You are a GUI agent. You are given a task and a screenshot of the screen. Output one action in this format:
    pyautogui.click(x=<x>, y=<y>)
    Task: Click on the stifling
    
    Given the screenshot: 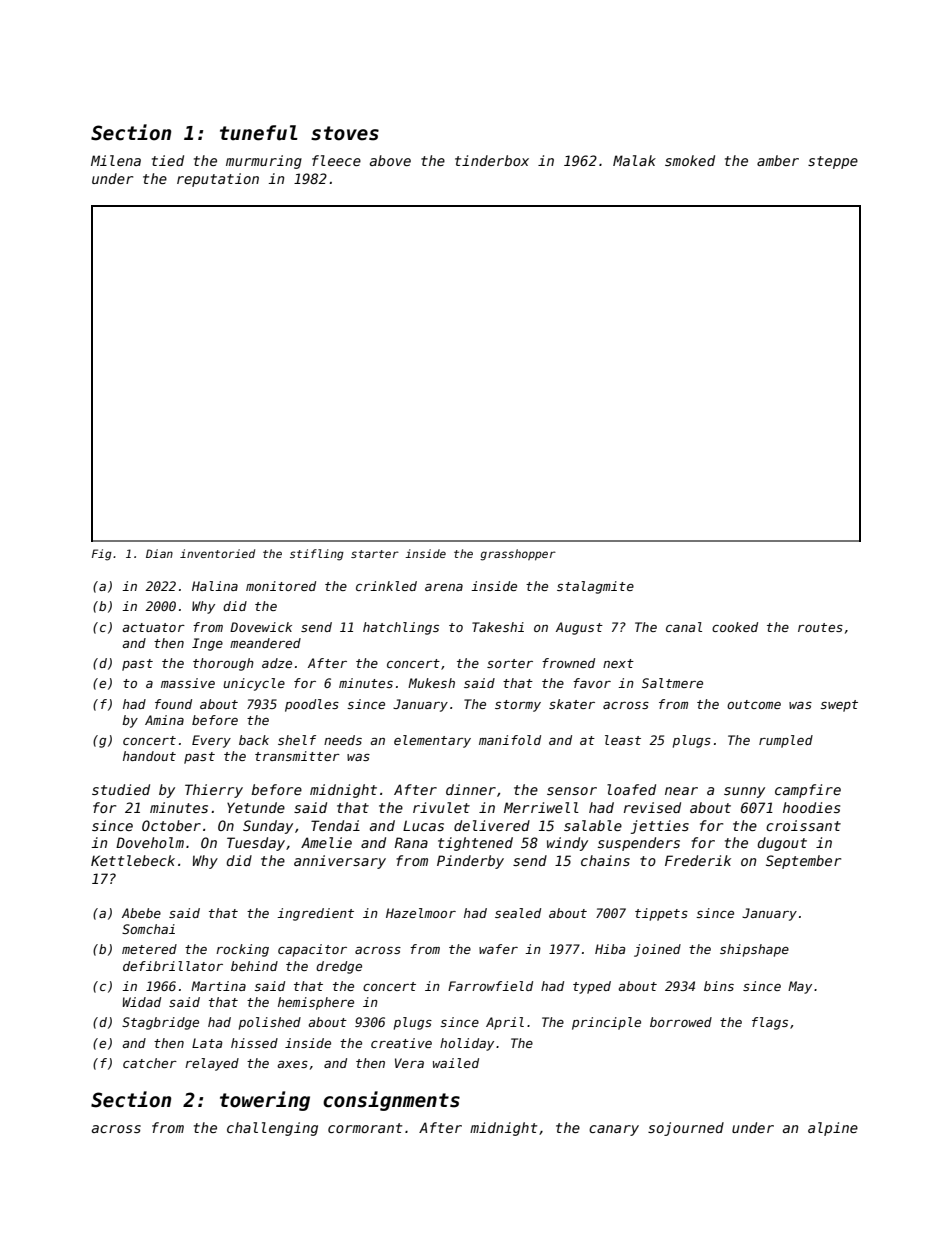 What is the action you would take?
    pyautogui.click(x=317, y=555)
